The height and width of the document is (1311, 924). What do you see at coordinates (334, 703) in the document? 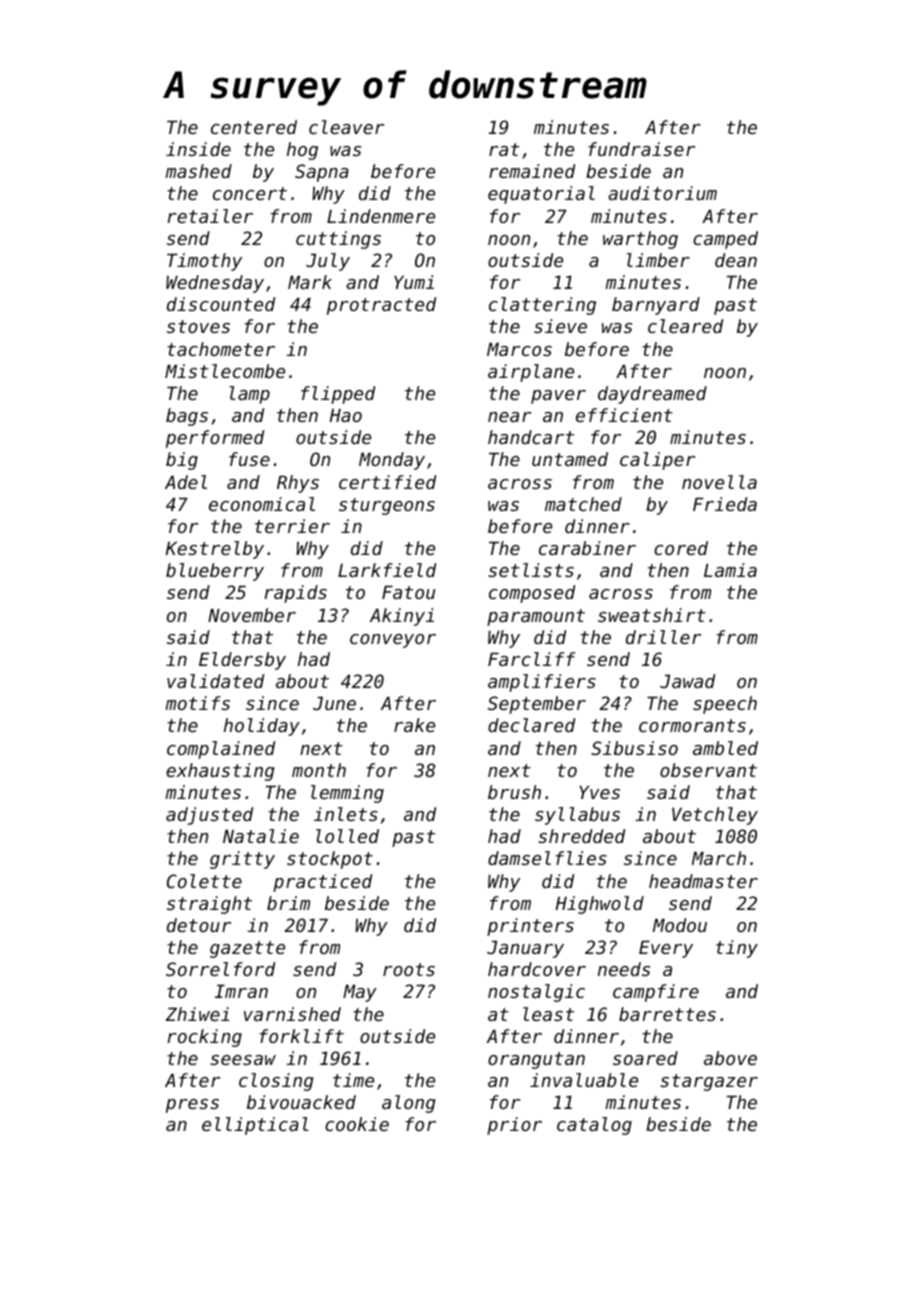
I see `June` at bounding box center [334, 703].
